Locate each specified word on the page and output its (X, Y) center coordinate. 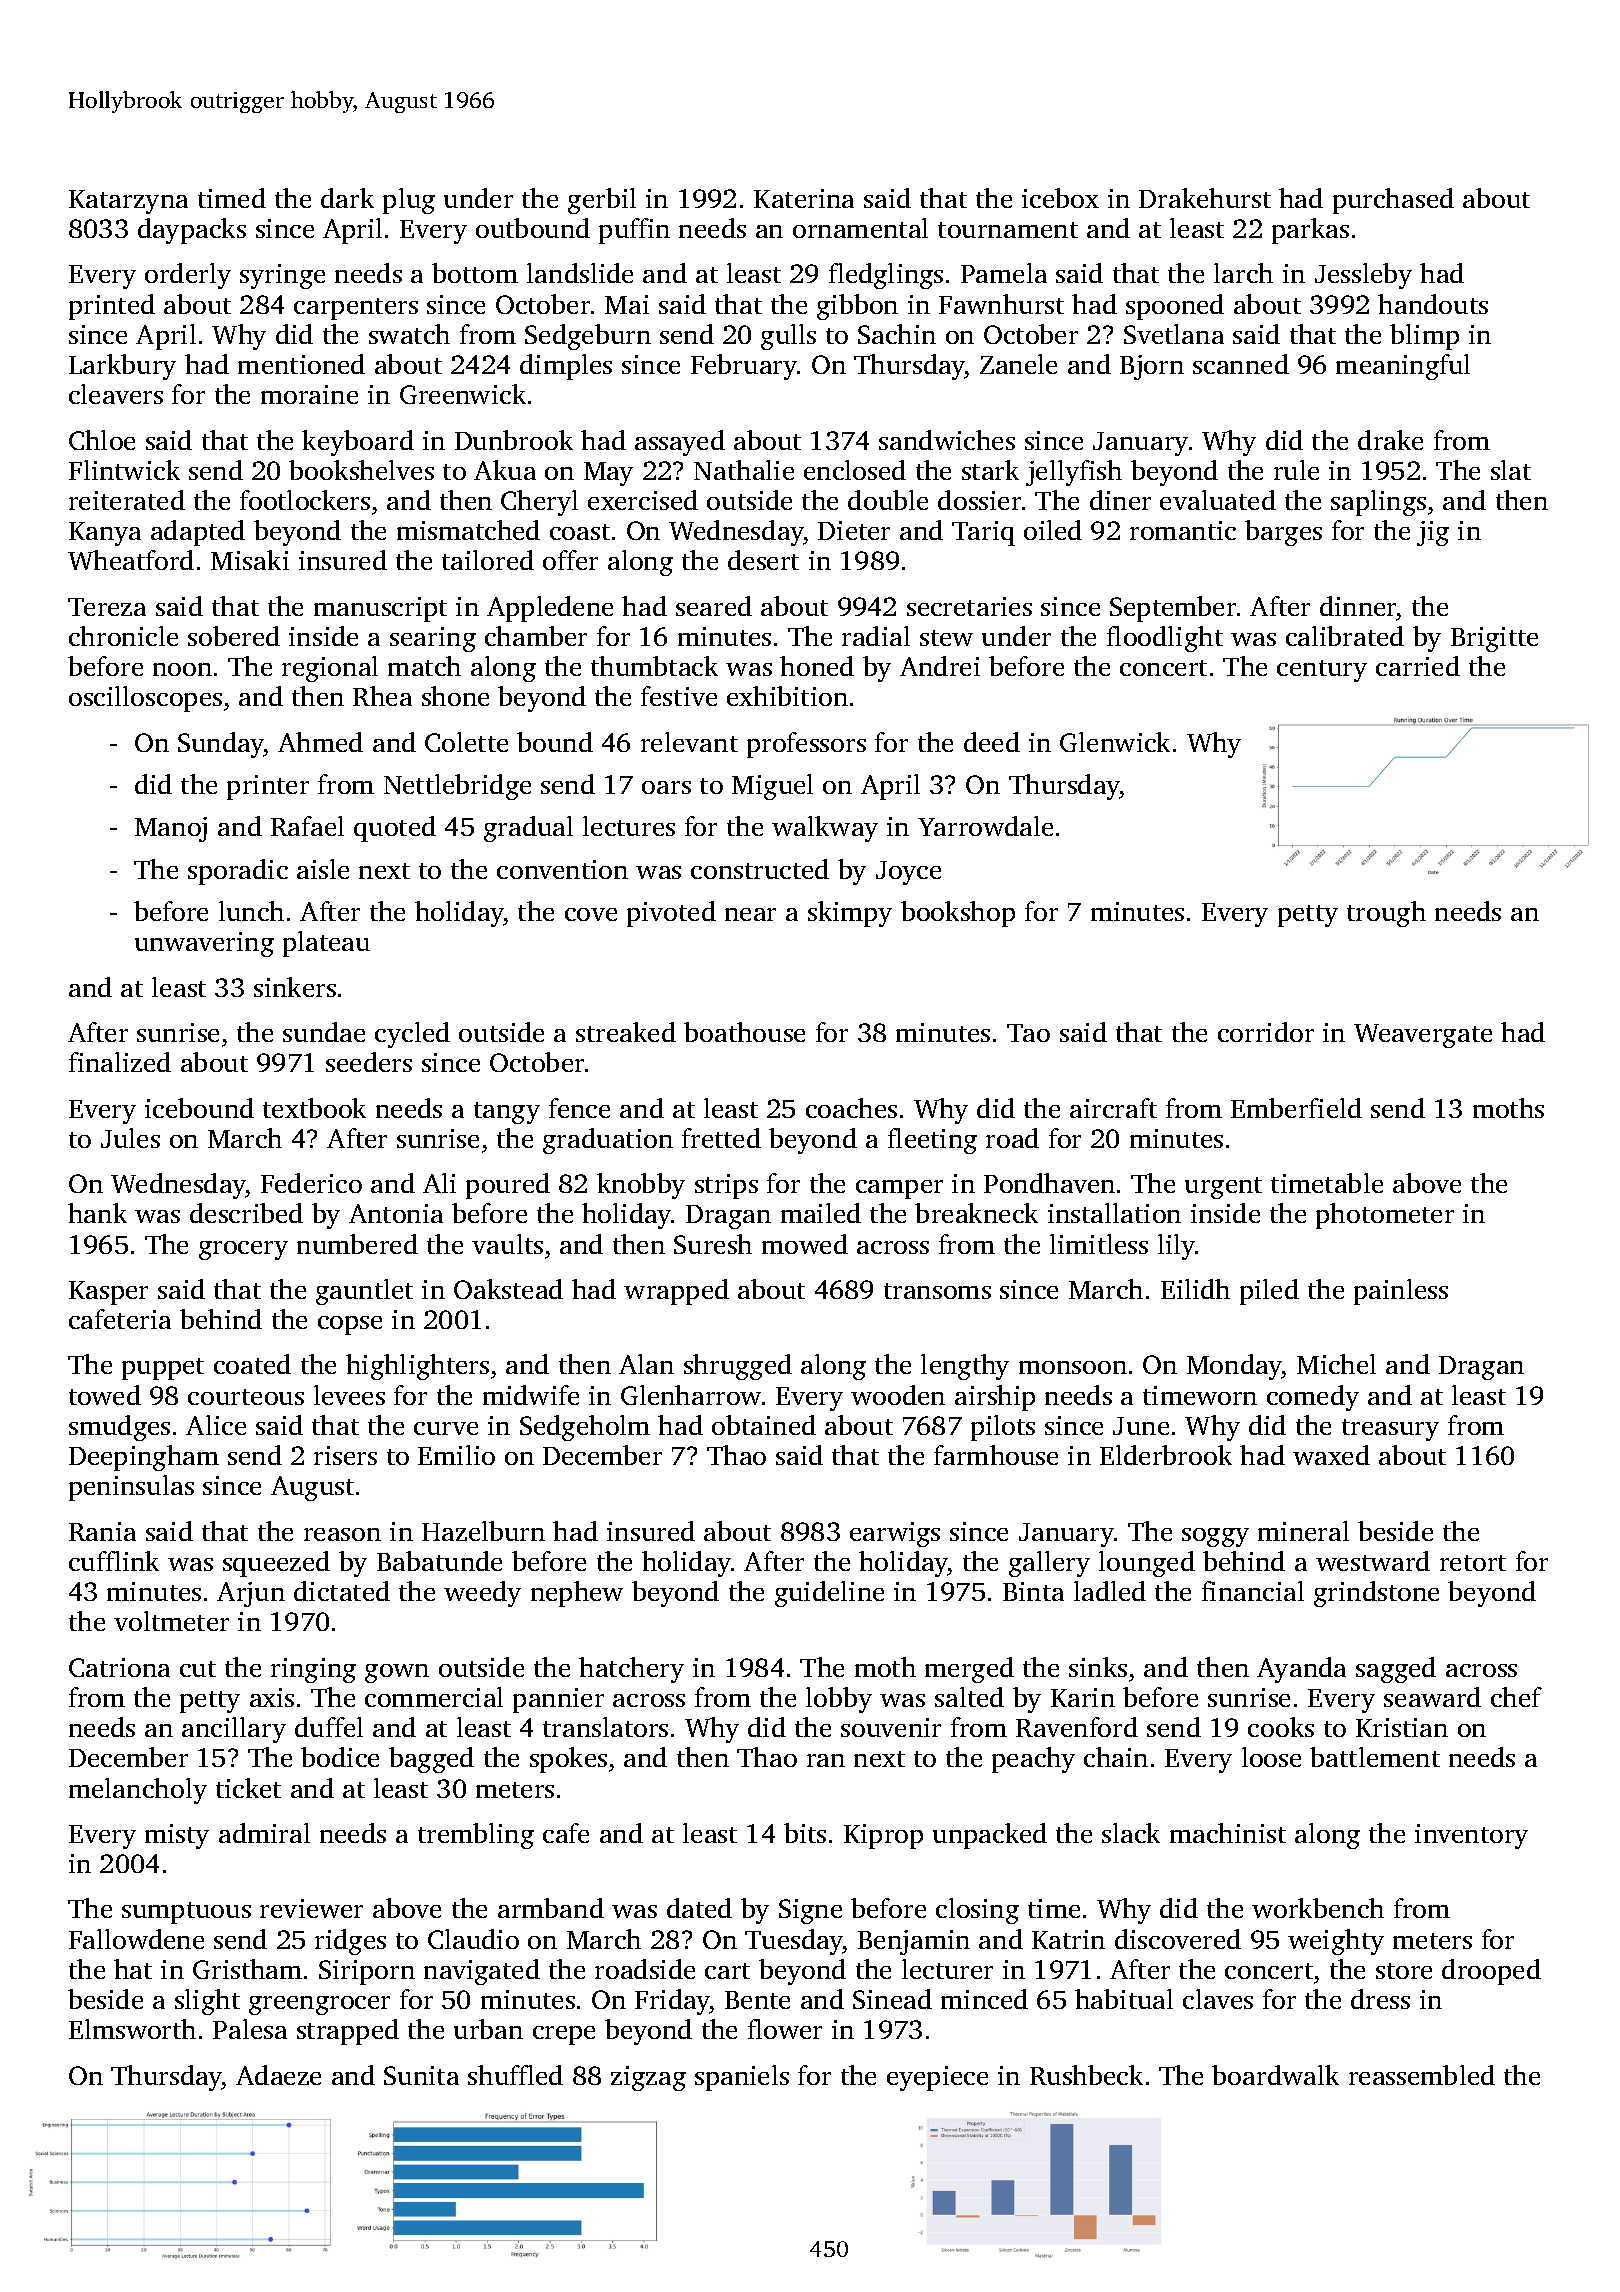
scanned (1241, 364)
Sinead (892, 1999)
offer (570, 560)
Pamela (1004, 273)
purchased (1393, 201)
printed (112, 307)
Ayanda (1301, 1670)
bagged (431, 1760)
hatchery (631, 1670)
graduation (608, 1141)
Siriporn (367, 1972)
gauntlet (364, 1292)
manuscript (380, 609)
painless (1401, 1292)
